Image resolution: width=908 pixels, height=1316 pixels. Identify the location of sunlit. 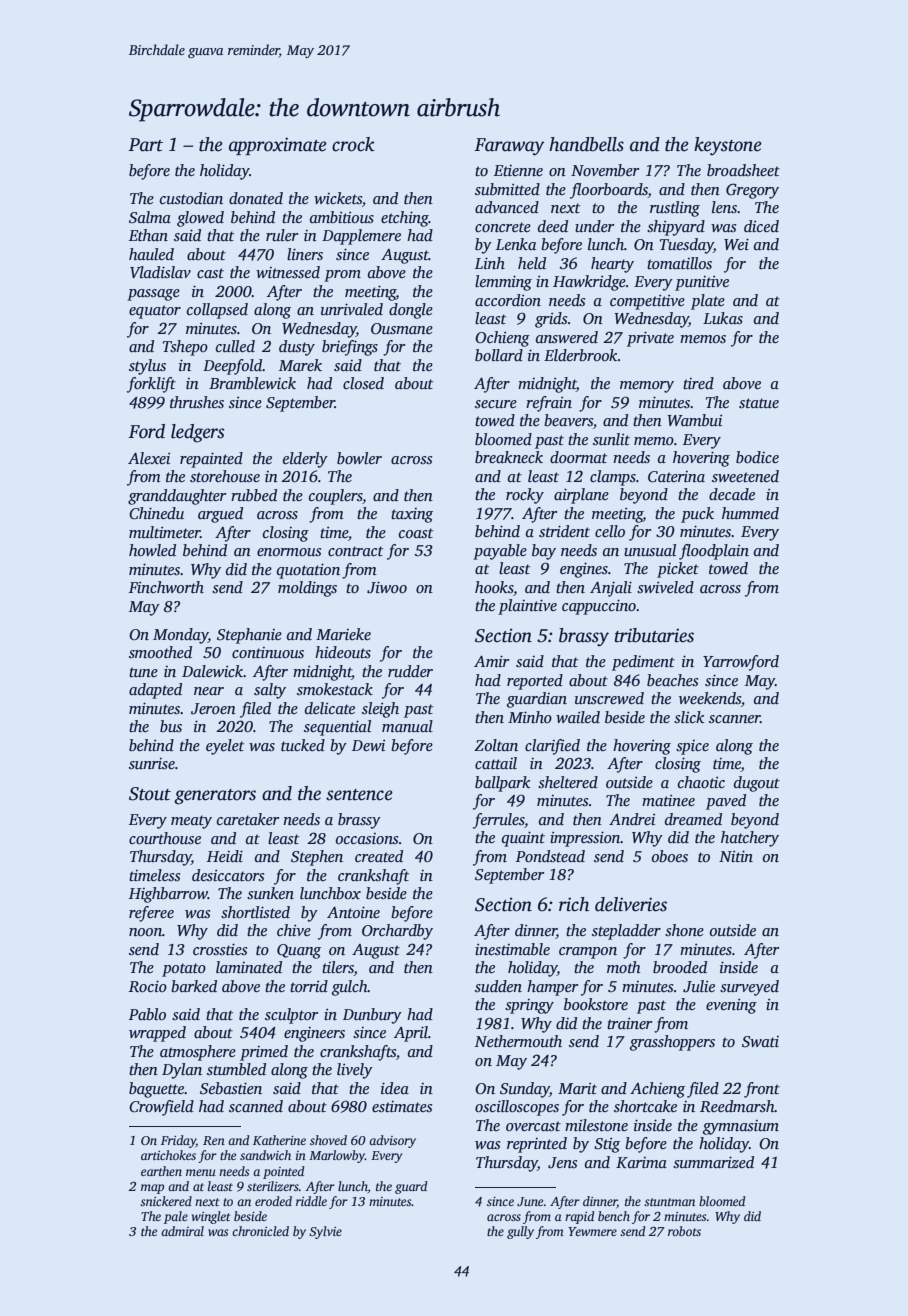
(611, 439).
